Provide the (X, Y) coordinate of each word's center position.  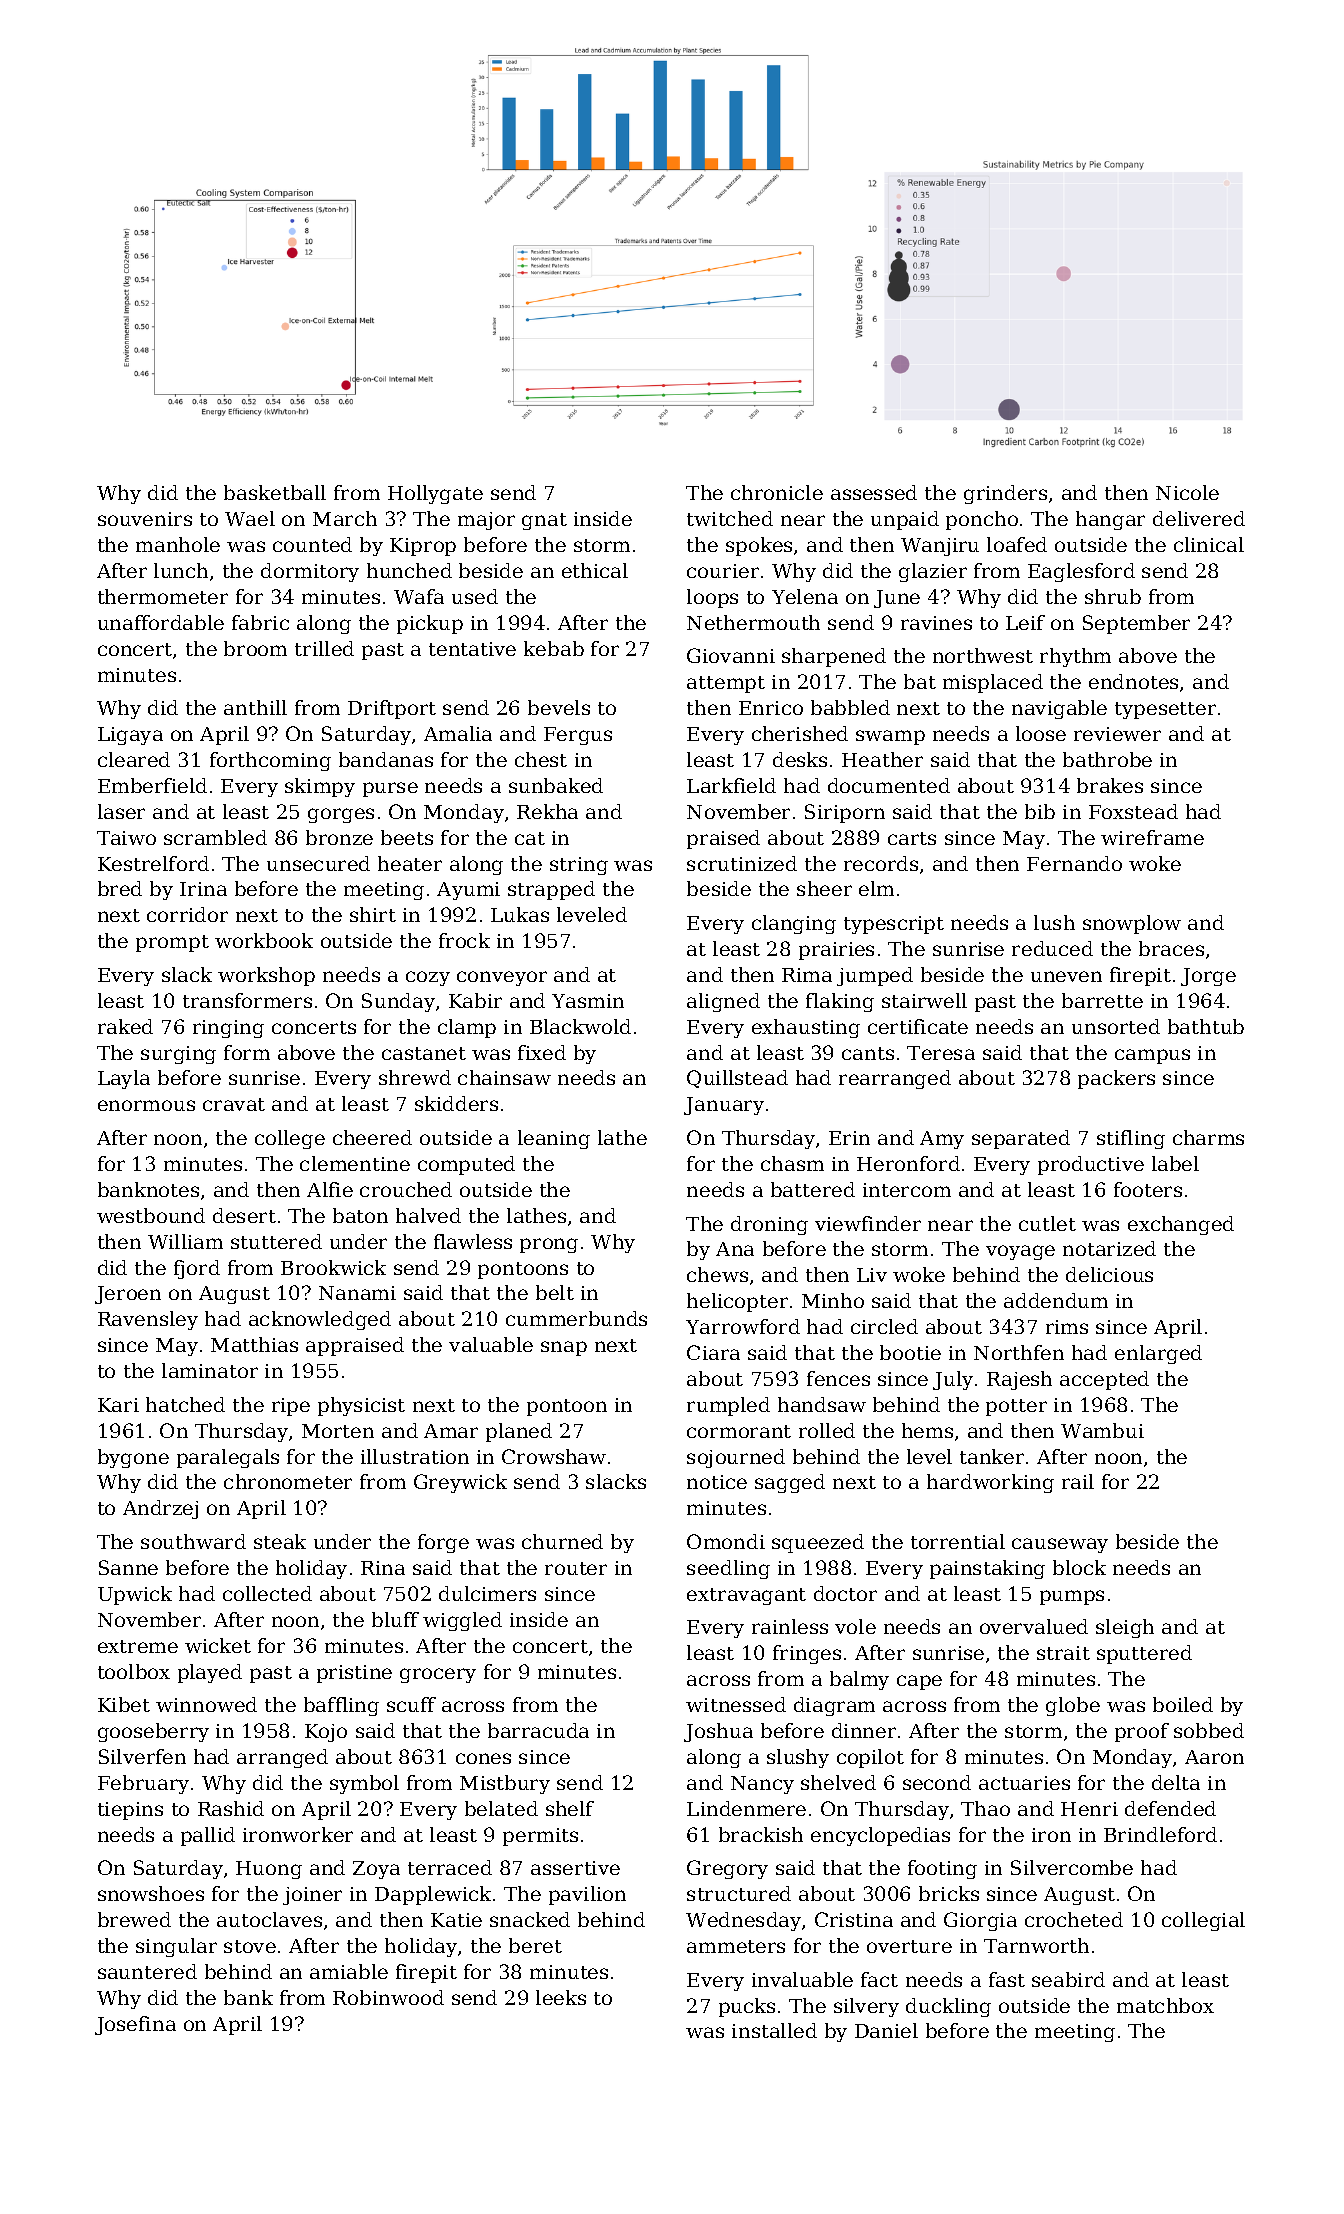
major (486, 521)
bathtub (1206, 1026)
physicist (361, 1406)
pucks (747, 2007)
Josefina (135, 2025)
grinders (1005, 494)
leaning (554, 1139)
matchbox (1165, 2005)
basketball (275, 492)
